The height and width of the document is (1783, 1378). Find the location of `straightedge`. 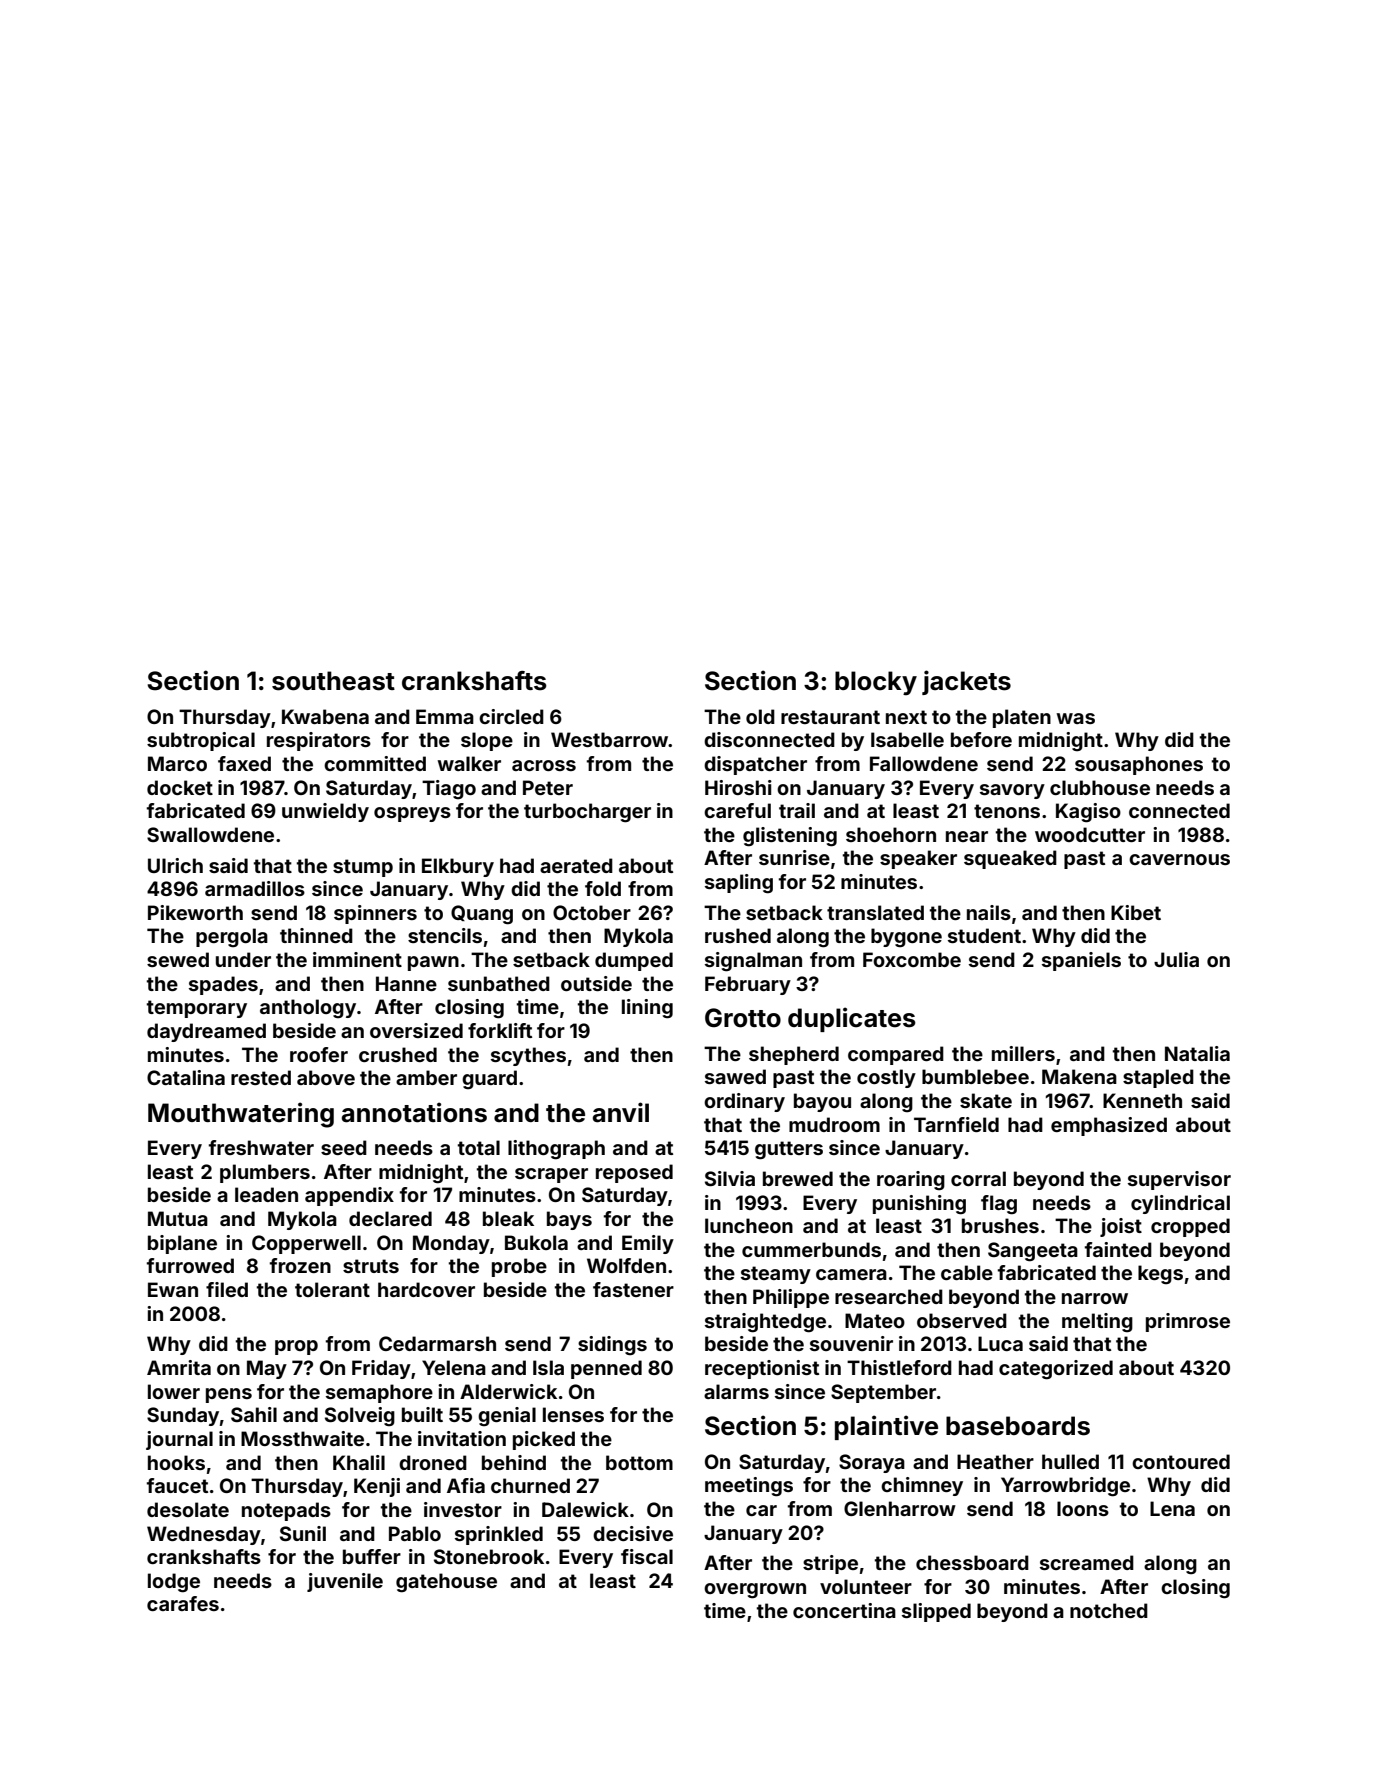

straightedge is located at coordinates (765, 1323).
